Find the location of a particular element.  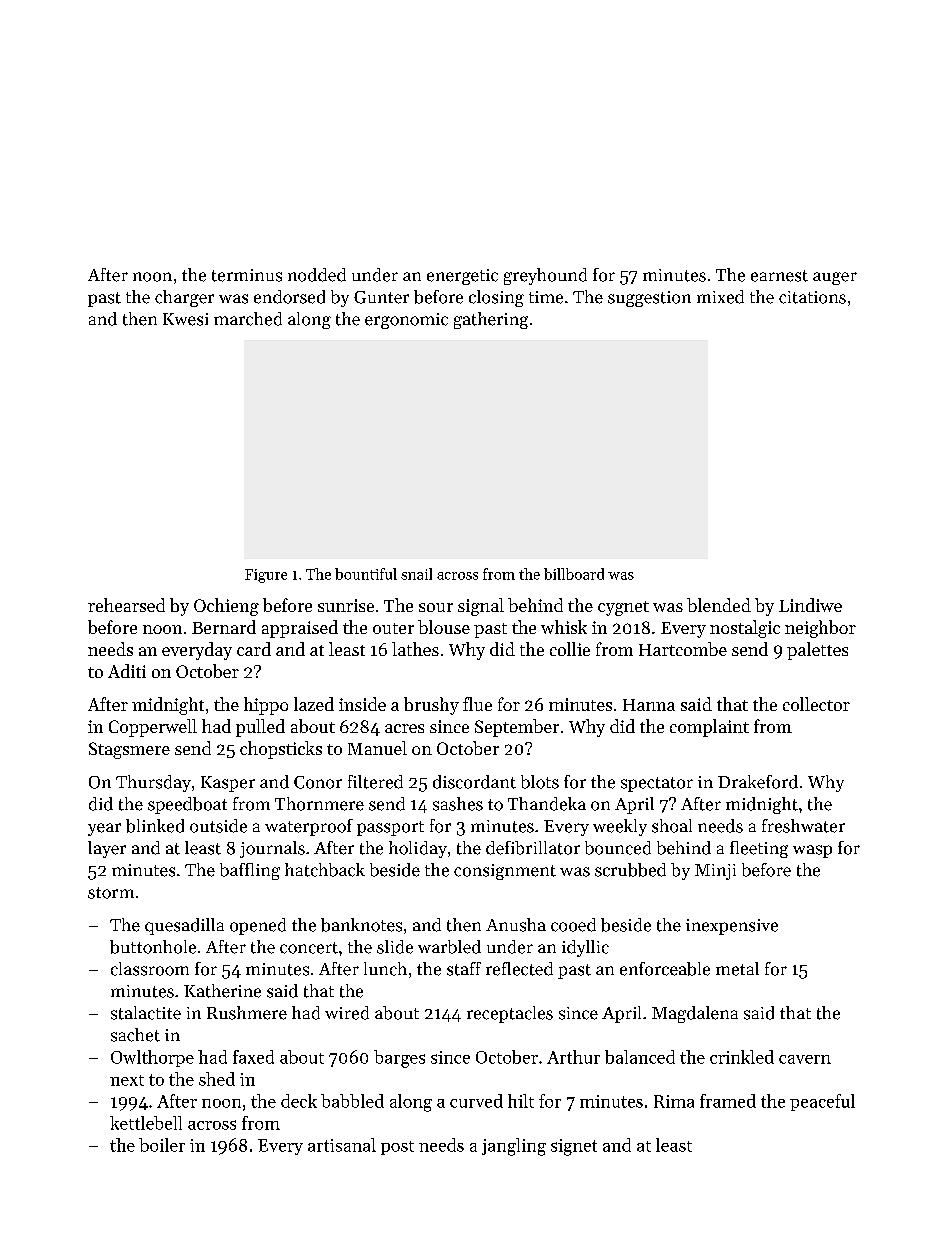

flue is located at coordinates (477, 704).
